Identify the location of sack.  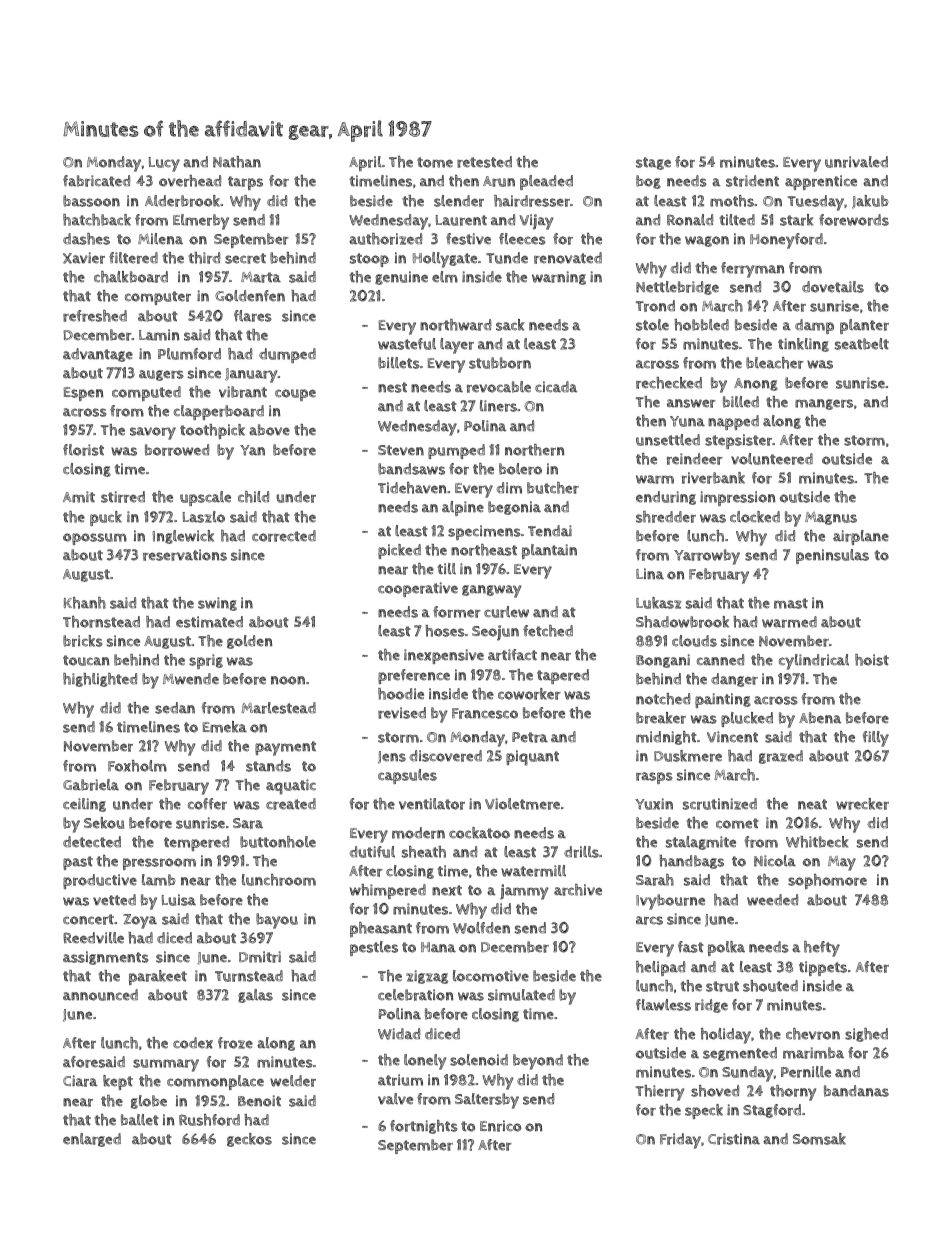
(510, 325).
